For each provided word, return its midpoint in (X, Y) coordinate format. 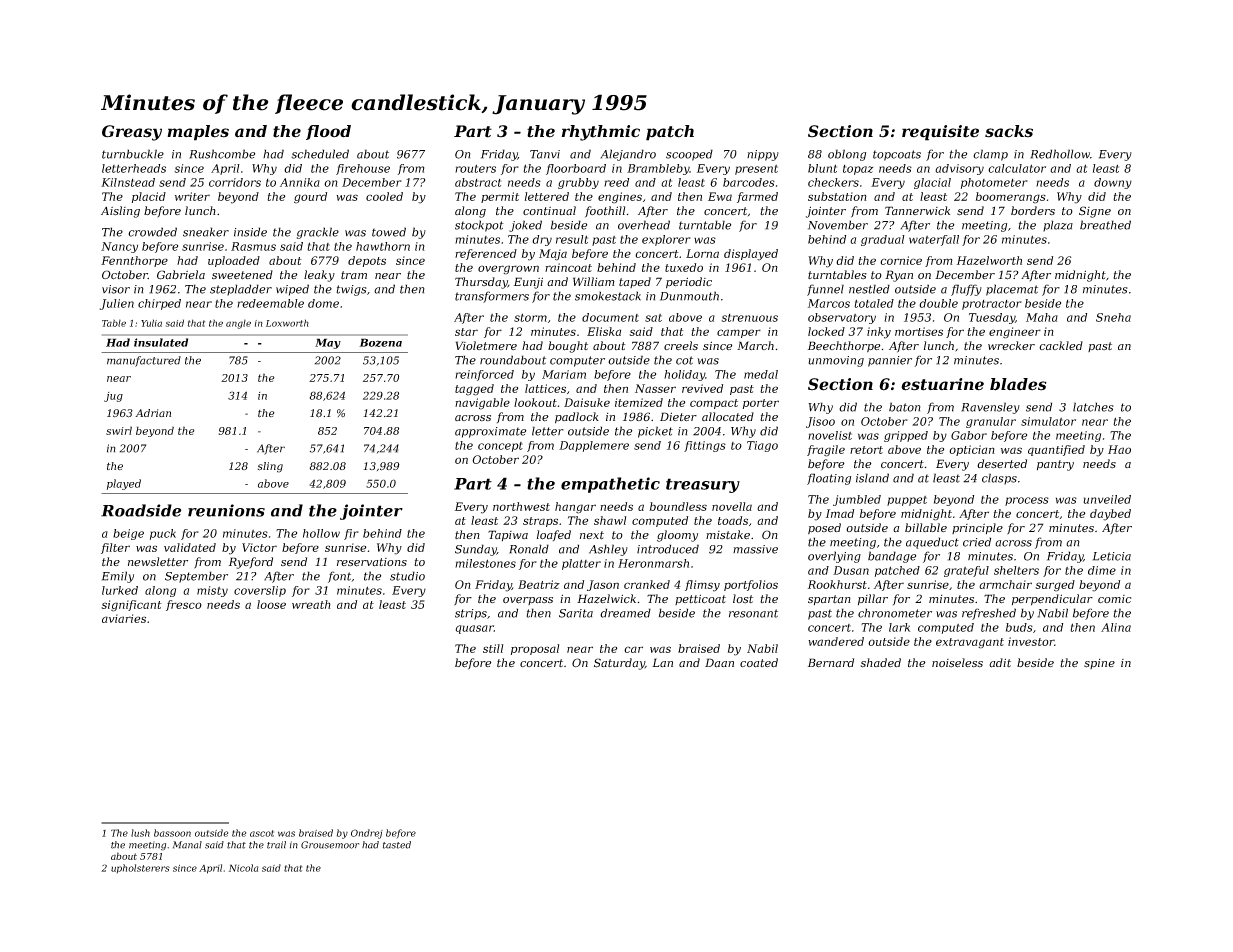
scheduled (320, 154)
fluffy (966, 290)
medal (761, 374)
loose (271, 604)
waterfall (934, 240)
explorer (666, 240)
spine (1099, 664)
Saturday (619, 664)
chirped (159, 304)
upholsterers (140, 869)
